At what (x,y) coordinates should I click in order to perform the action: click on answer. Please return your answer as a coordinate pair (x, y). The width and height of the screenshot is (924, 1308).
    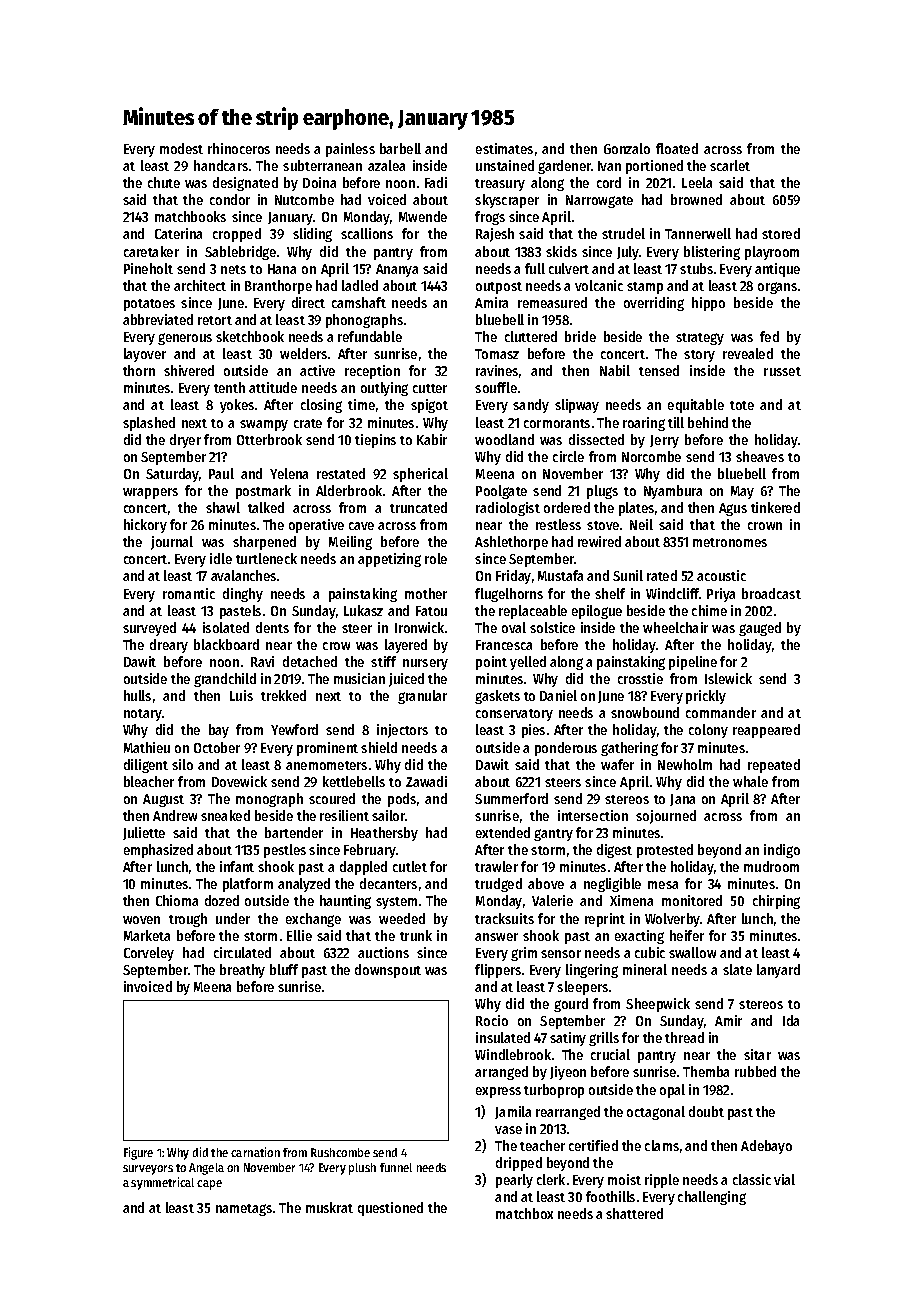
    Looking at the image, I should click on (496, 937).
